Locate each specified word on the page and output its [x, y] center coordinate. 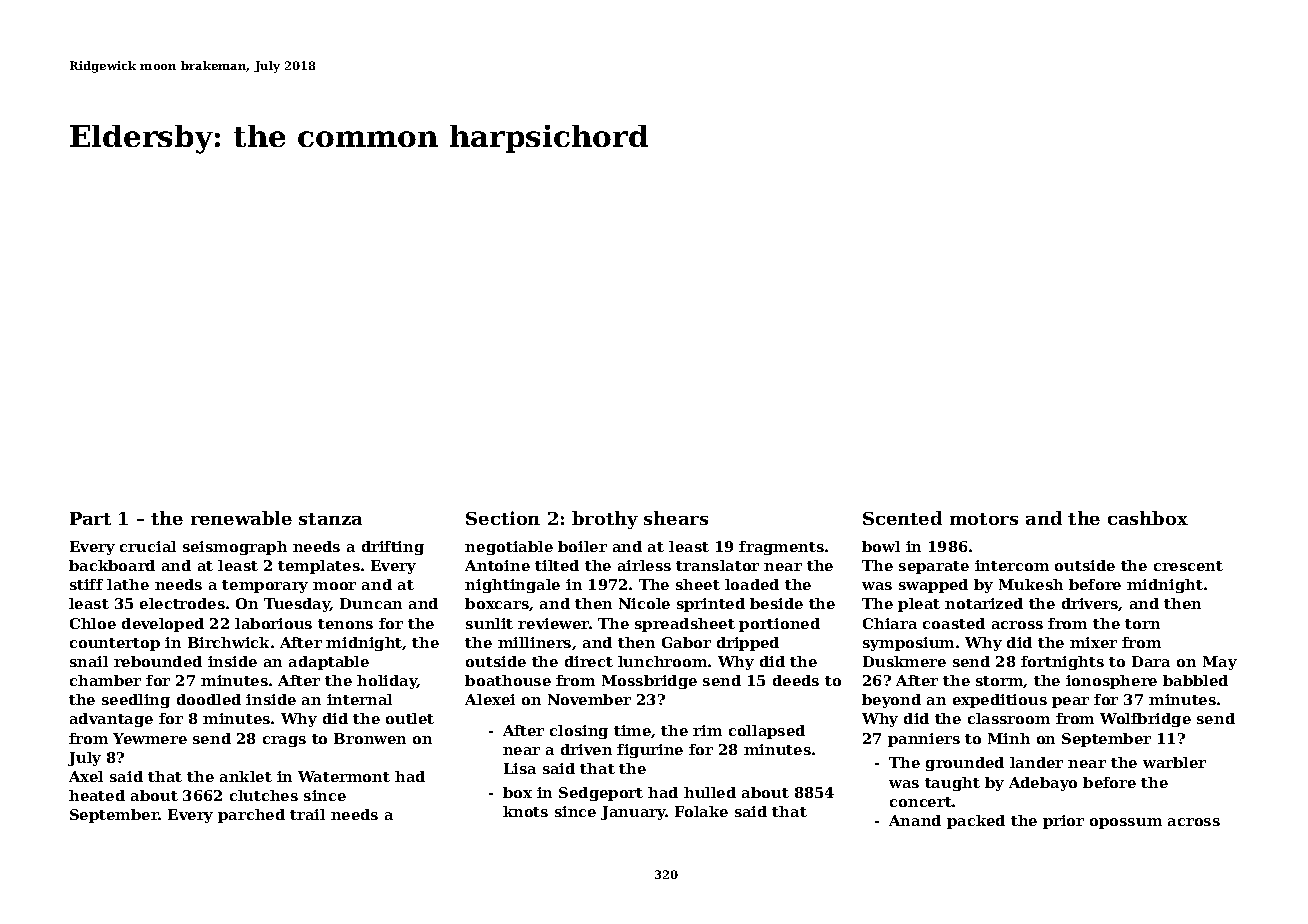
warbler [1174, 762]
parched [251, 816]
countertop [115, 644]
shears [676, 518]
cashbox [1148, 518]
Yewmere [150, 738]
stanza [330, 519]
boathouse [508, 680]
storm [1000, 682]
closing [579, 732]
